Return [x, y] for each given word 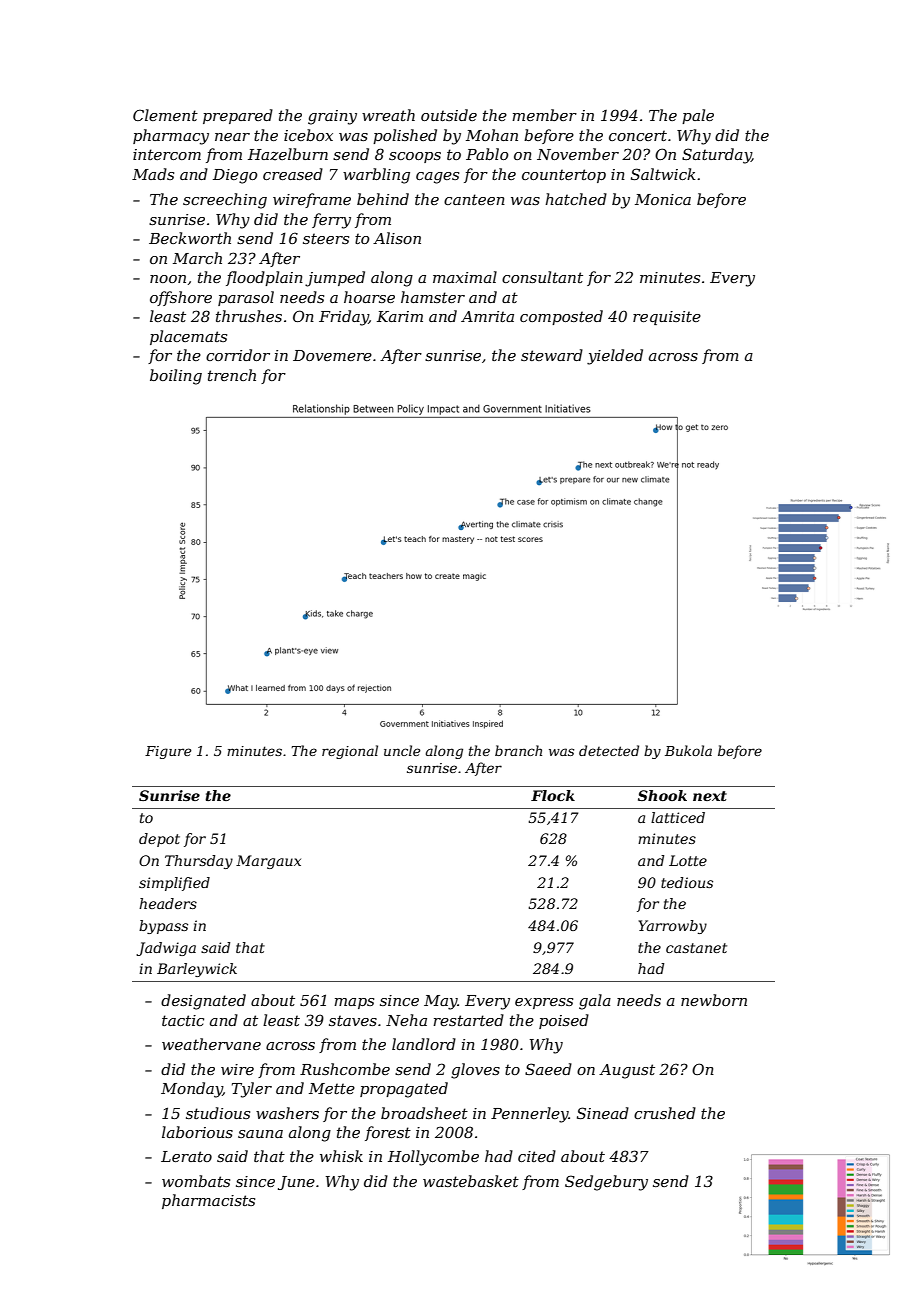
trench [232, 375]
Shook [662, 795]
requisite [667, 318]
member [544, 115]
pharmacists [208, 1201]
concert [638, 135]
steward [552, 355]
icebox [308, 135]
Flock [553, 795]
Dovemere [332, 355]
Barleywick [197, 970]
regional [350, 752]
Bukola [688, 750]
